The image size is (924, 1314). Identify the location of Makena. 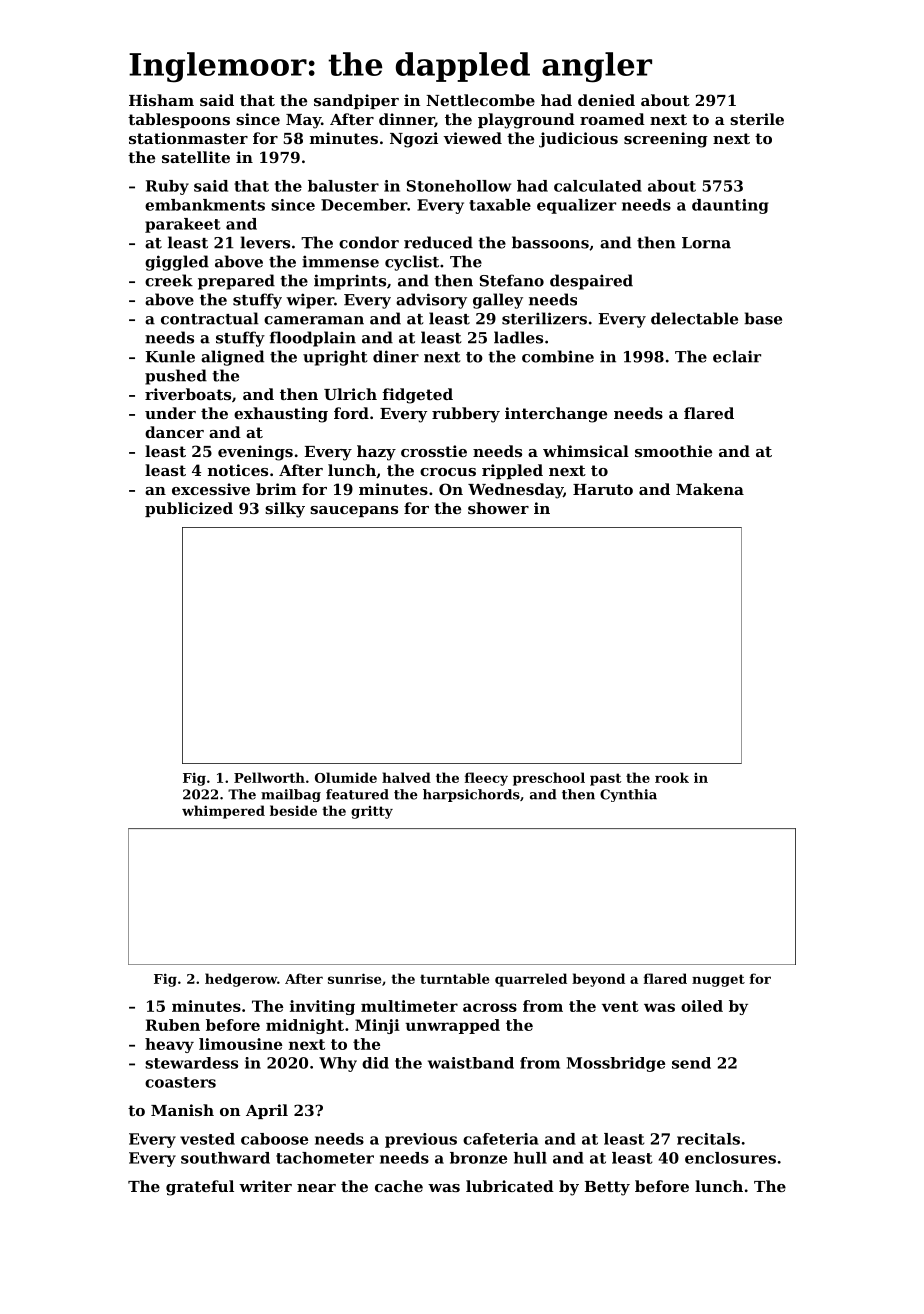
(710, 489).
